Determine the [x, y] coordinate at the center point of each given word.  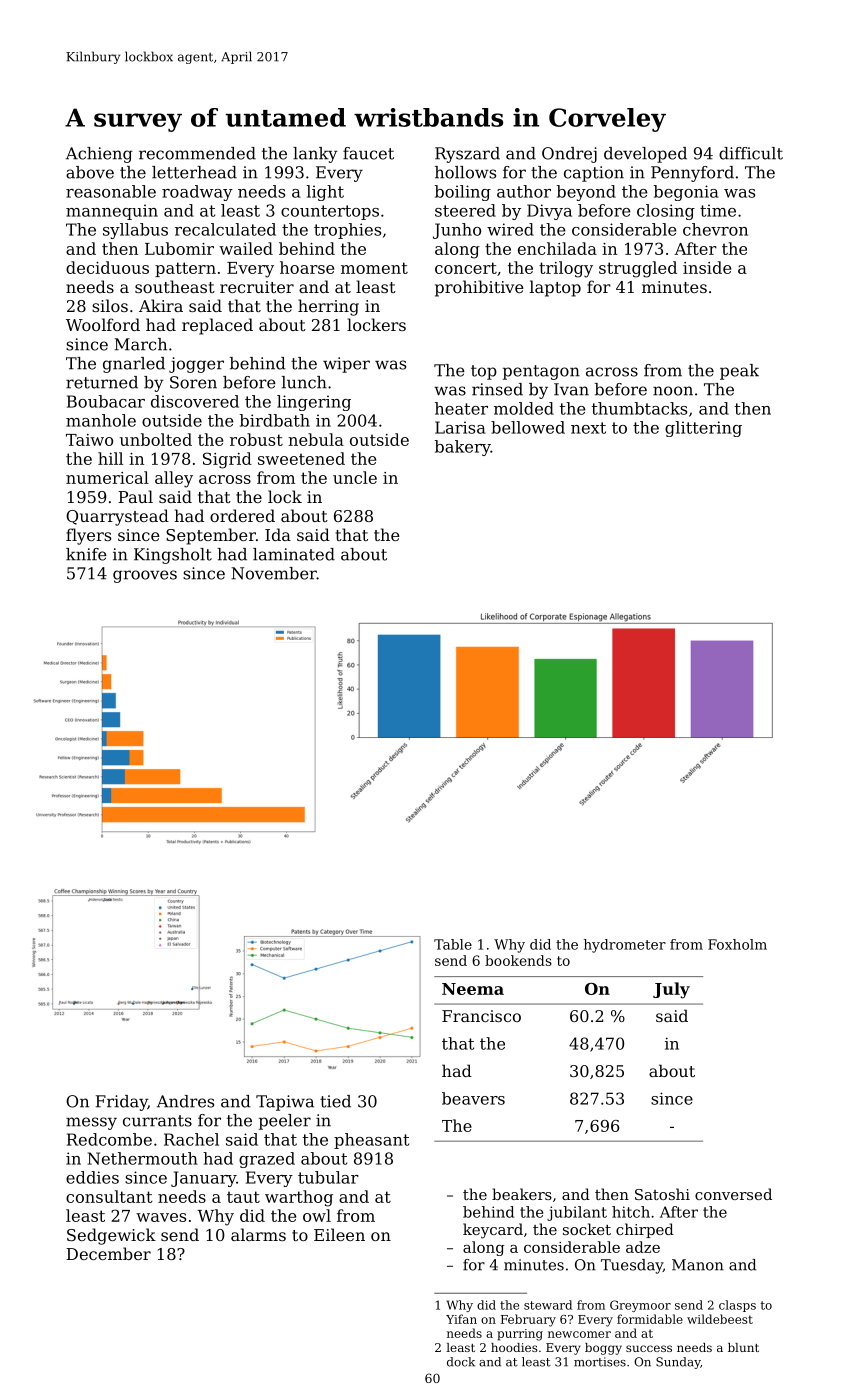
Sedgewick [111, 1236]
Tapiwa [285, 1103]
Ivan [571, 389]
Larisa [460, 427]
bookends [518, 960]
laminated [294, 554]
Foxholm [737, 944]
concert [466, 268]
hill [110, 458]
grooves [145, 576]
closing [666, 212]
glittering [703, 429]
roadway [197, 193]
